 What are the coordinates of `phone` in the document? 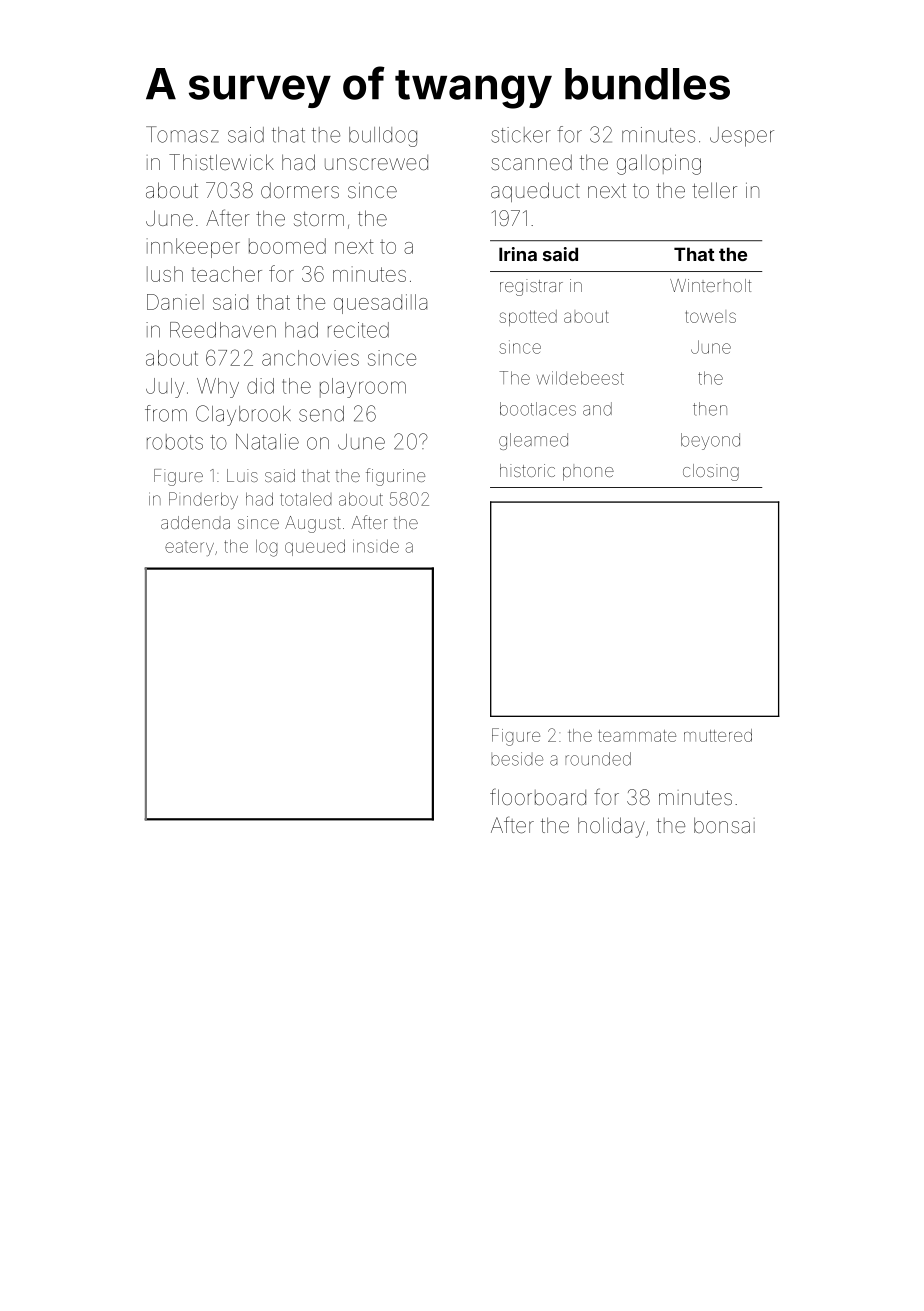 It's located at (588, 474).
